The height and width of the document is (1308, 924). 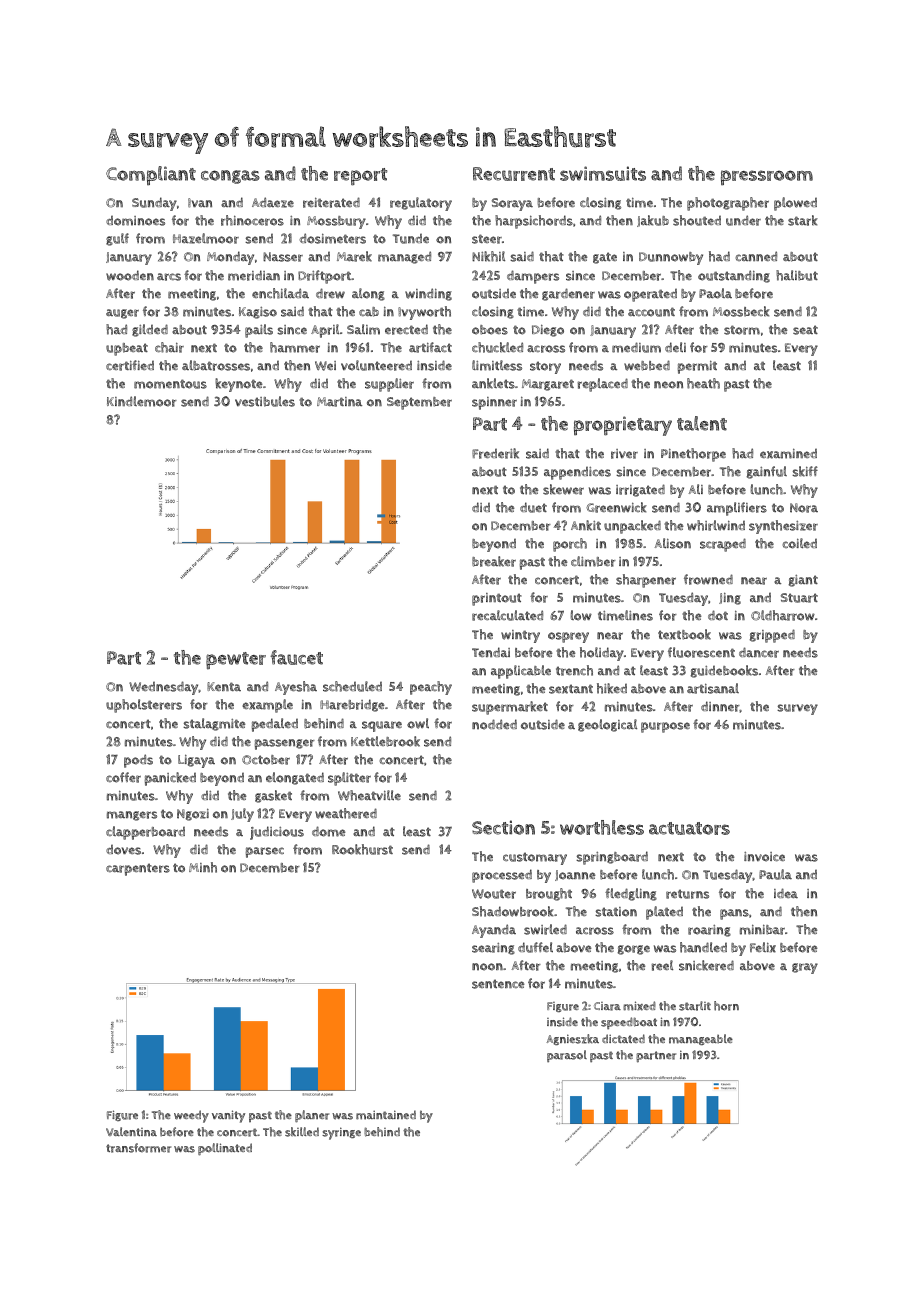 What do you see at coordinates (236, 661) in the document?
I see `pewter` at bounding box center [236, 661].
